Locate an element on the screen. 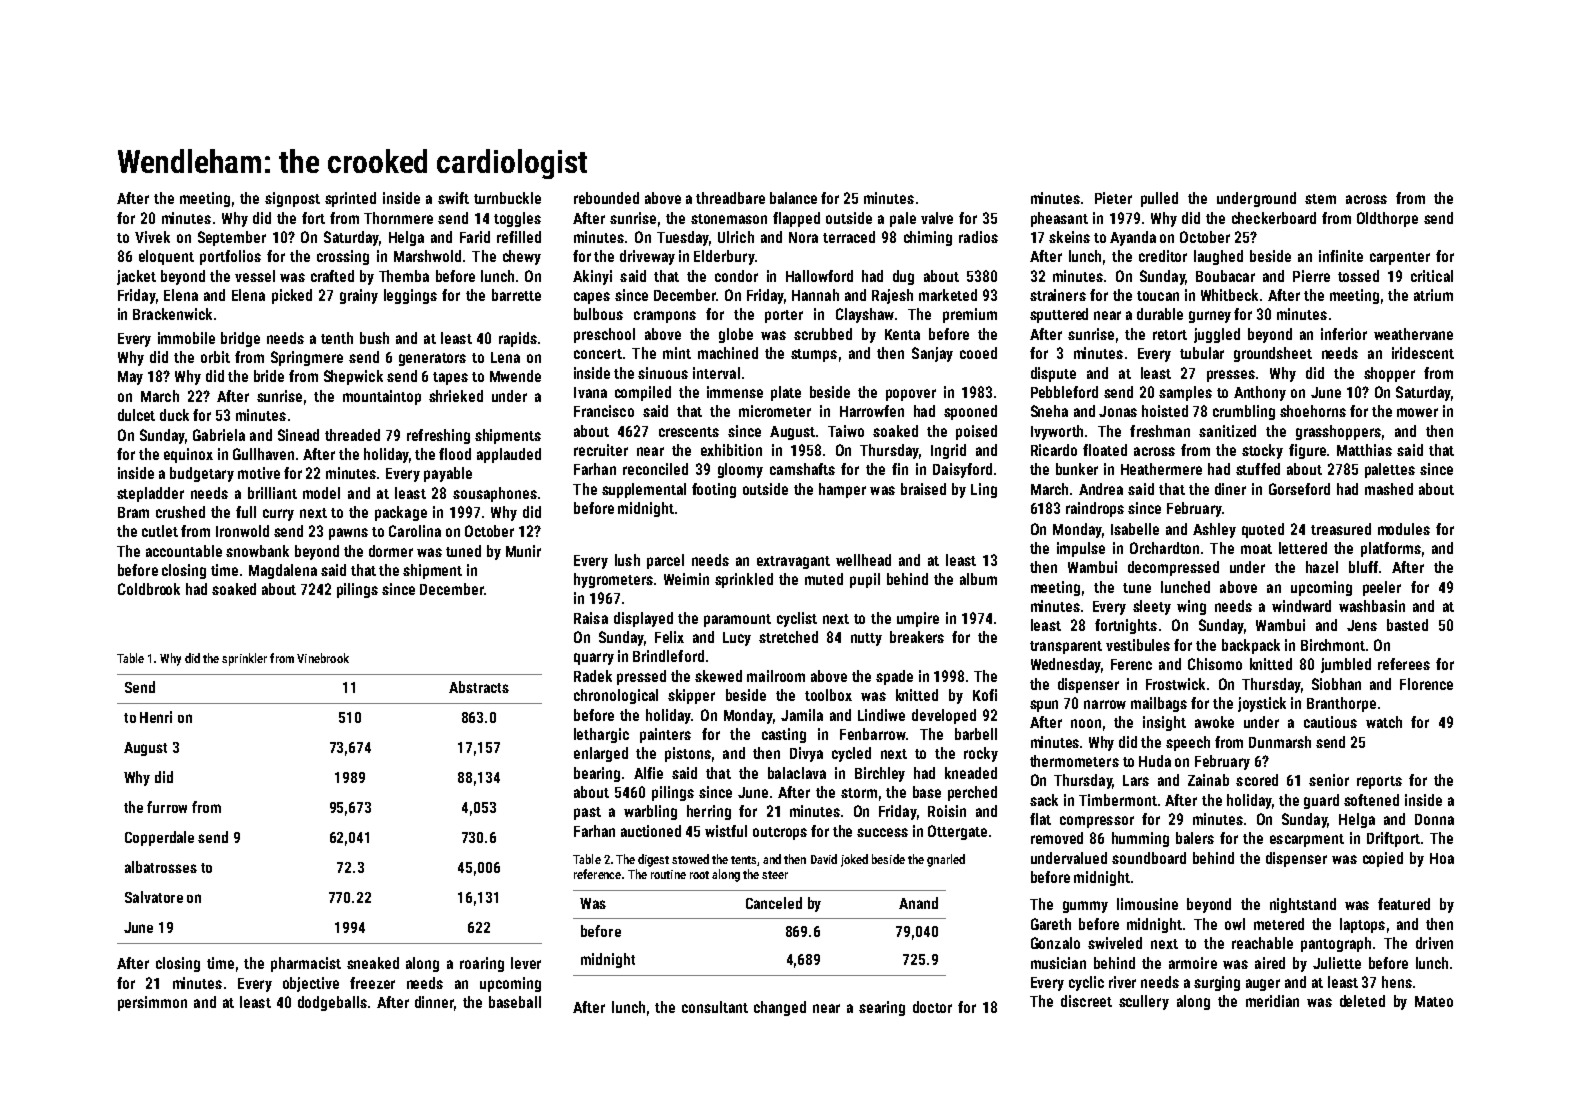 The width and height of the screenshot is (1571, 1111). searing is located at coordinates (882, 1008).
